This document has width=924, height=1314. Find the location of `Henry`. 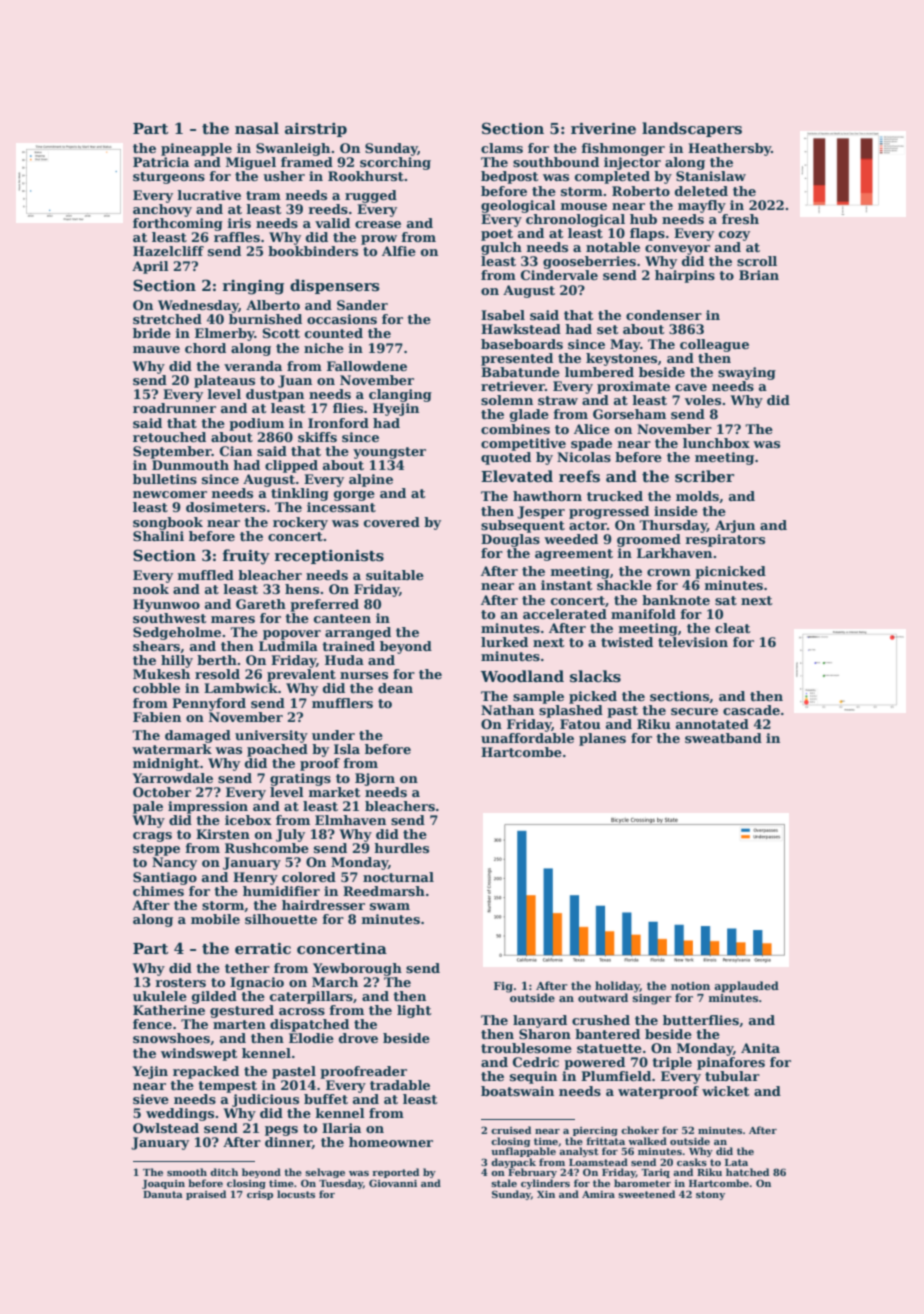

Henry is located at coordinates (255, 878).
